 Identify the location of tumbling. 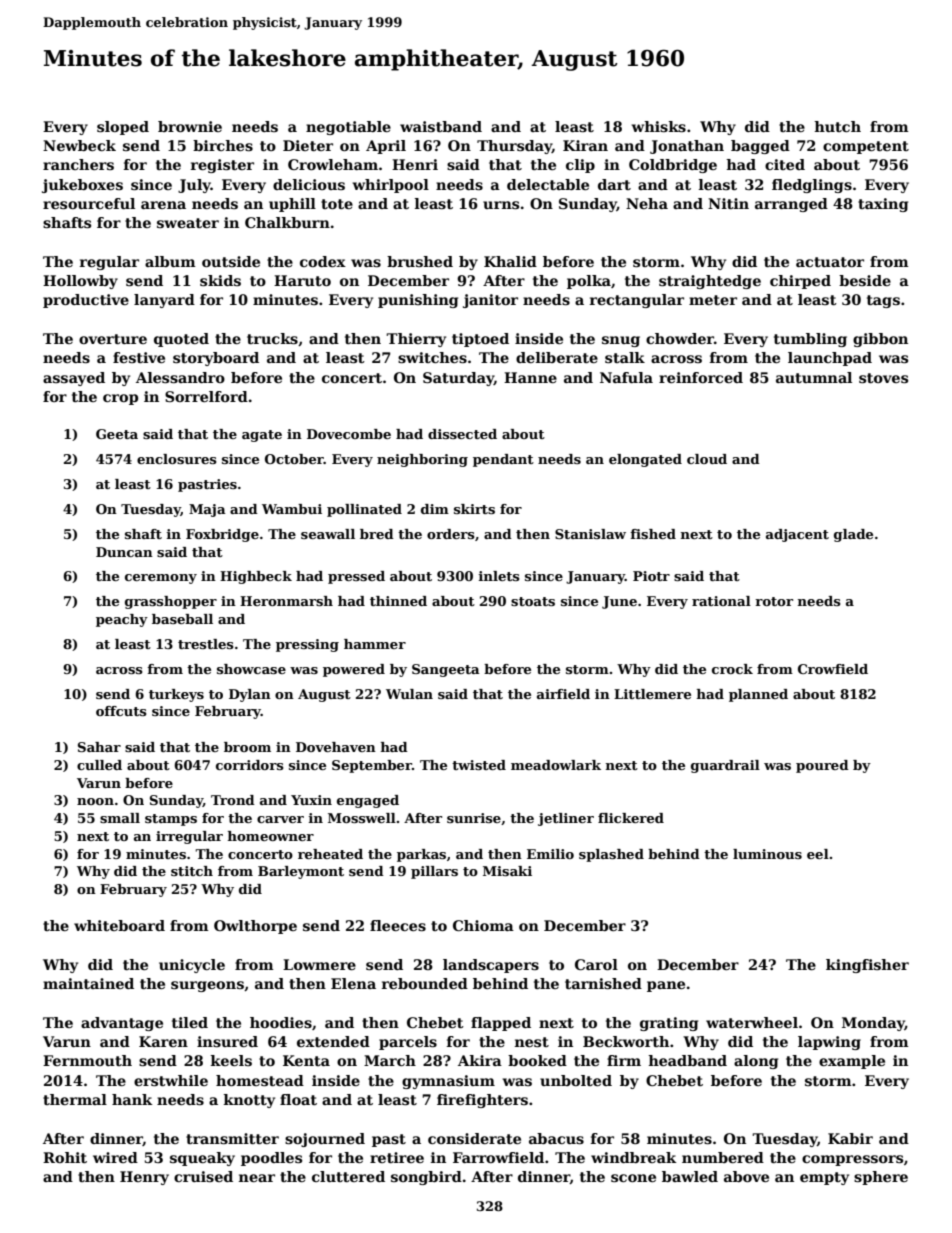
(810, 340).
